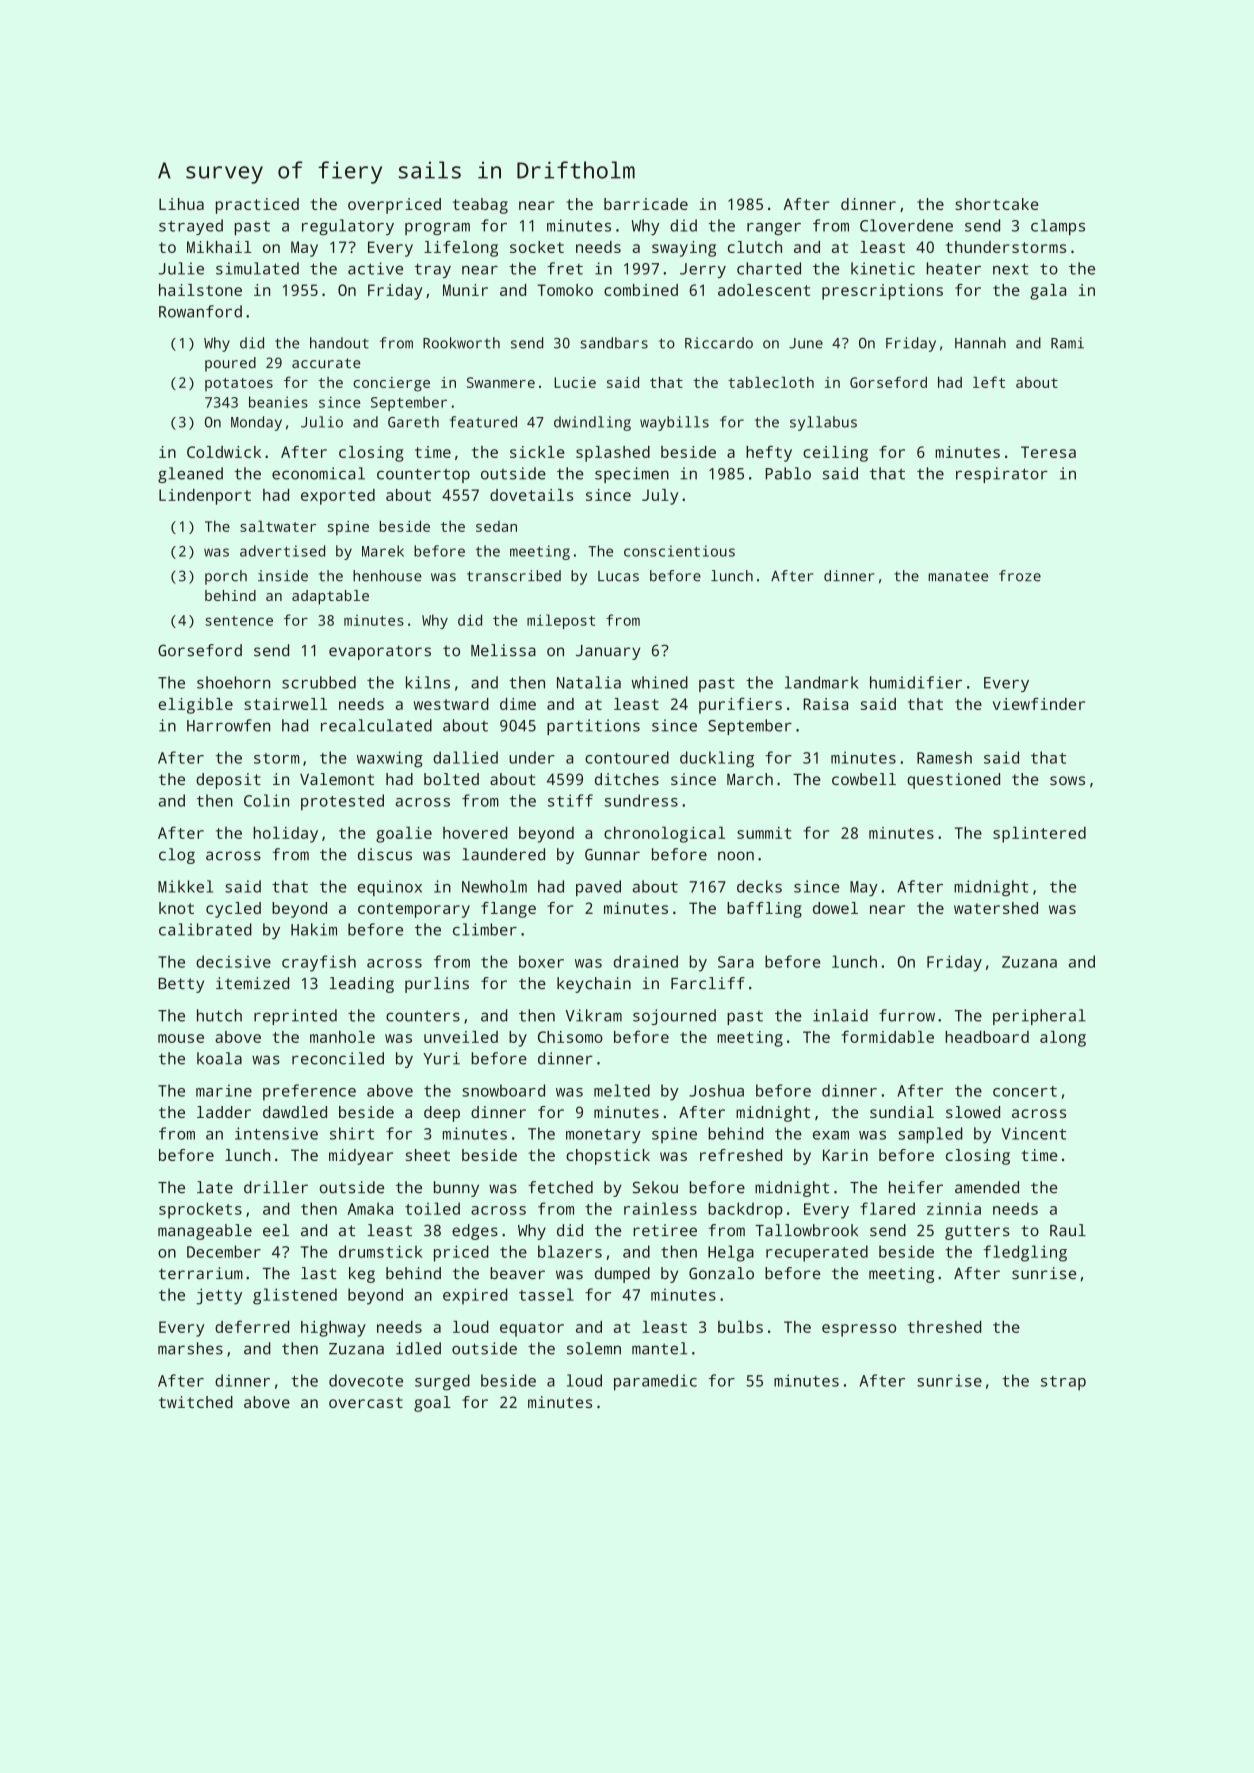  Describe the element at coordinates (366, 1380) in the screenshot. I see `dovecote` at that location.
